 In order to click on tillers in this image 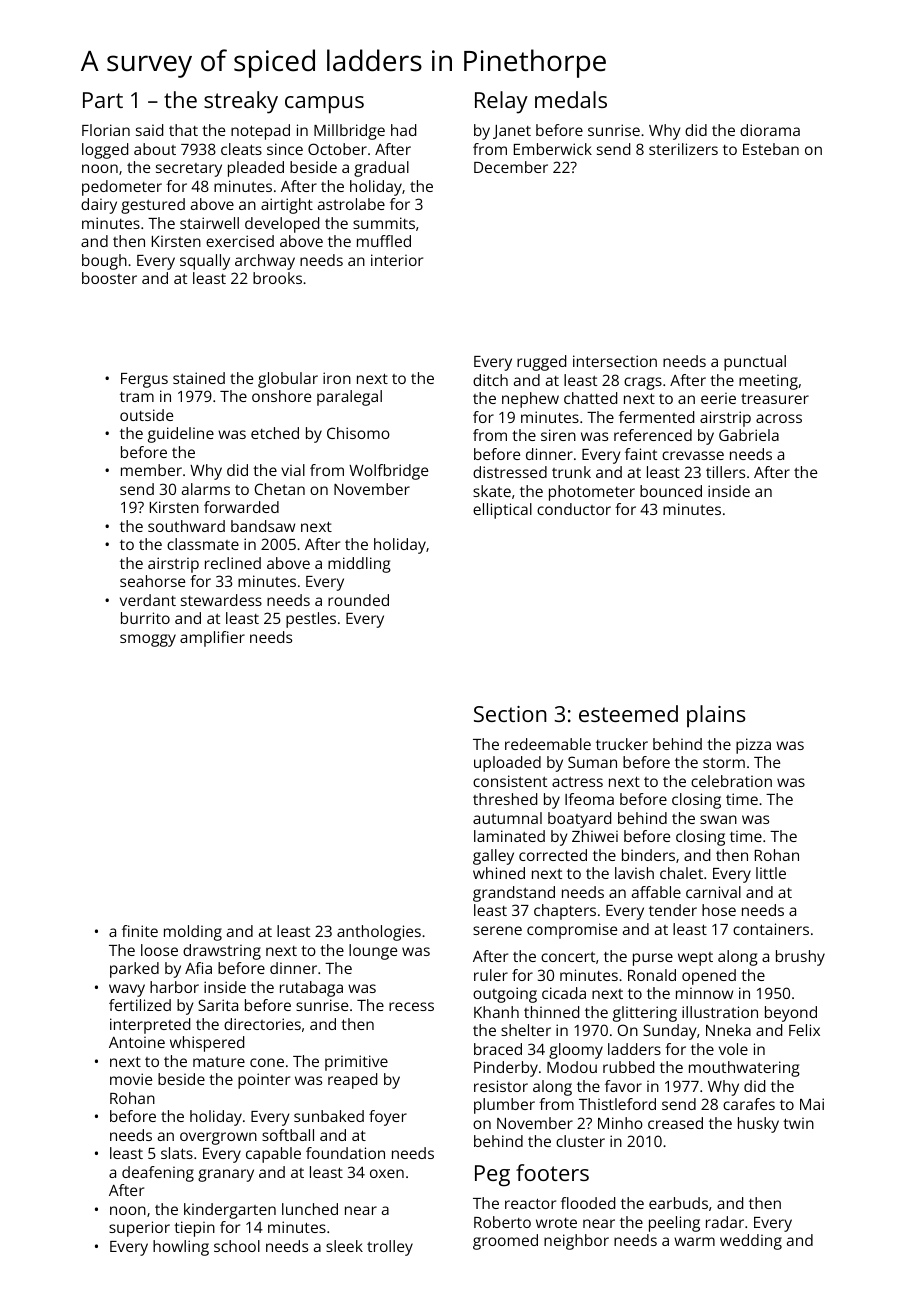, I will do `click(725, 472)`.
